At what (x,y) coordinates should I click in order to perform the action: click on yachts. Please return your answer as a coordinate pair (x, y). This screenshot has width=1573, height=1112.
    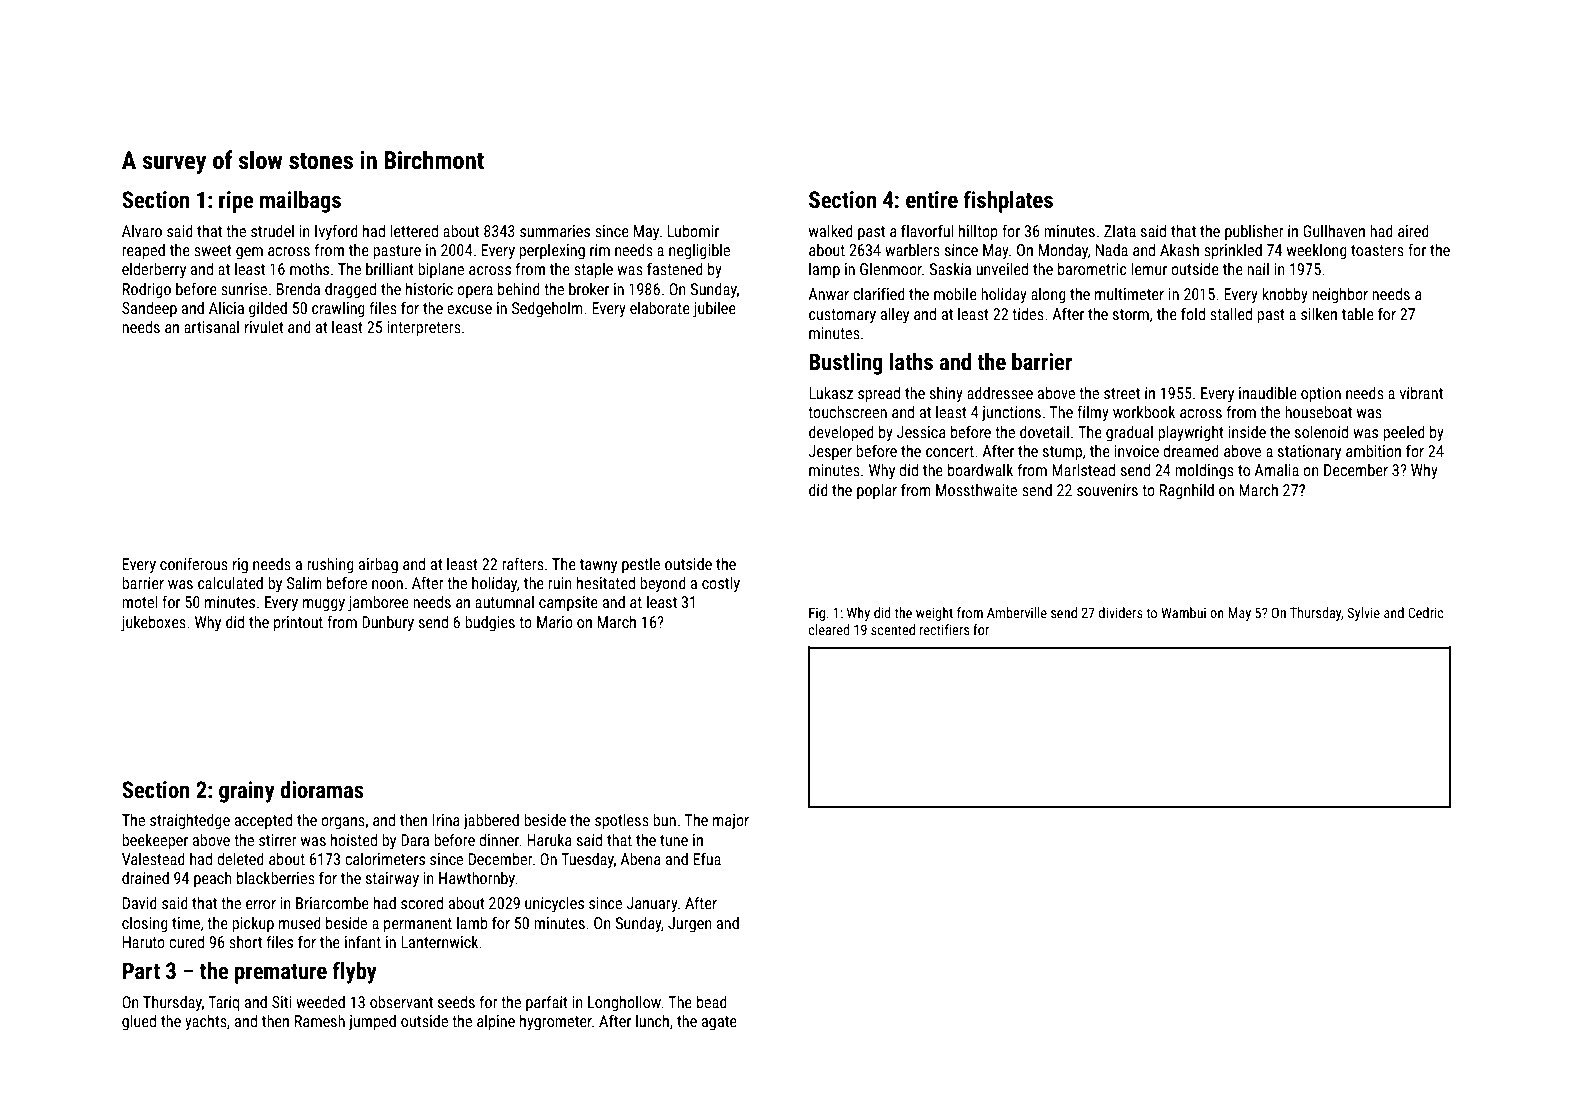
    Looking at the image, I should click on (206, 1022).
